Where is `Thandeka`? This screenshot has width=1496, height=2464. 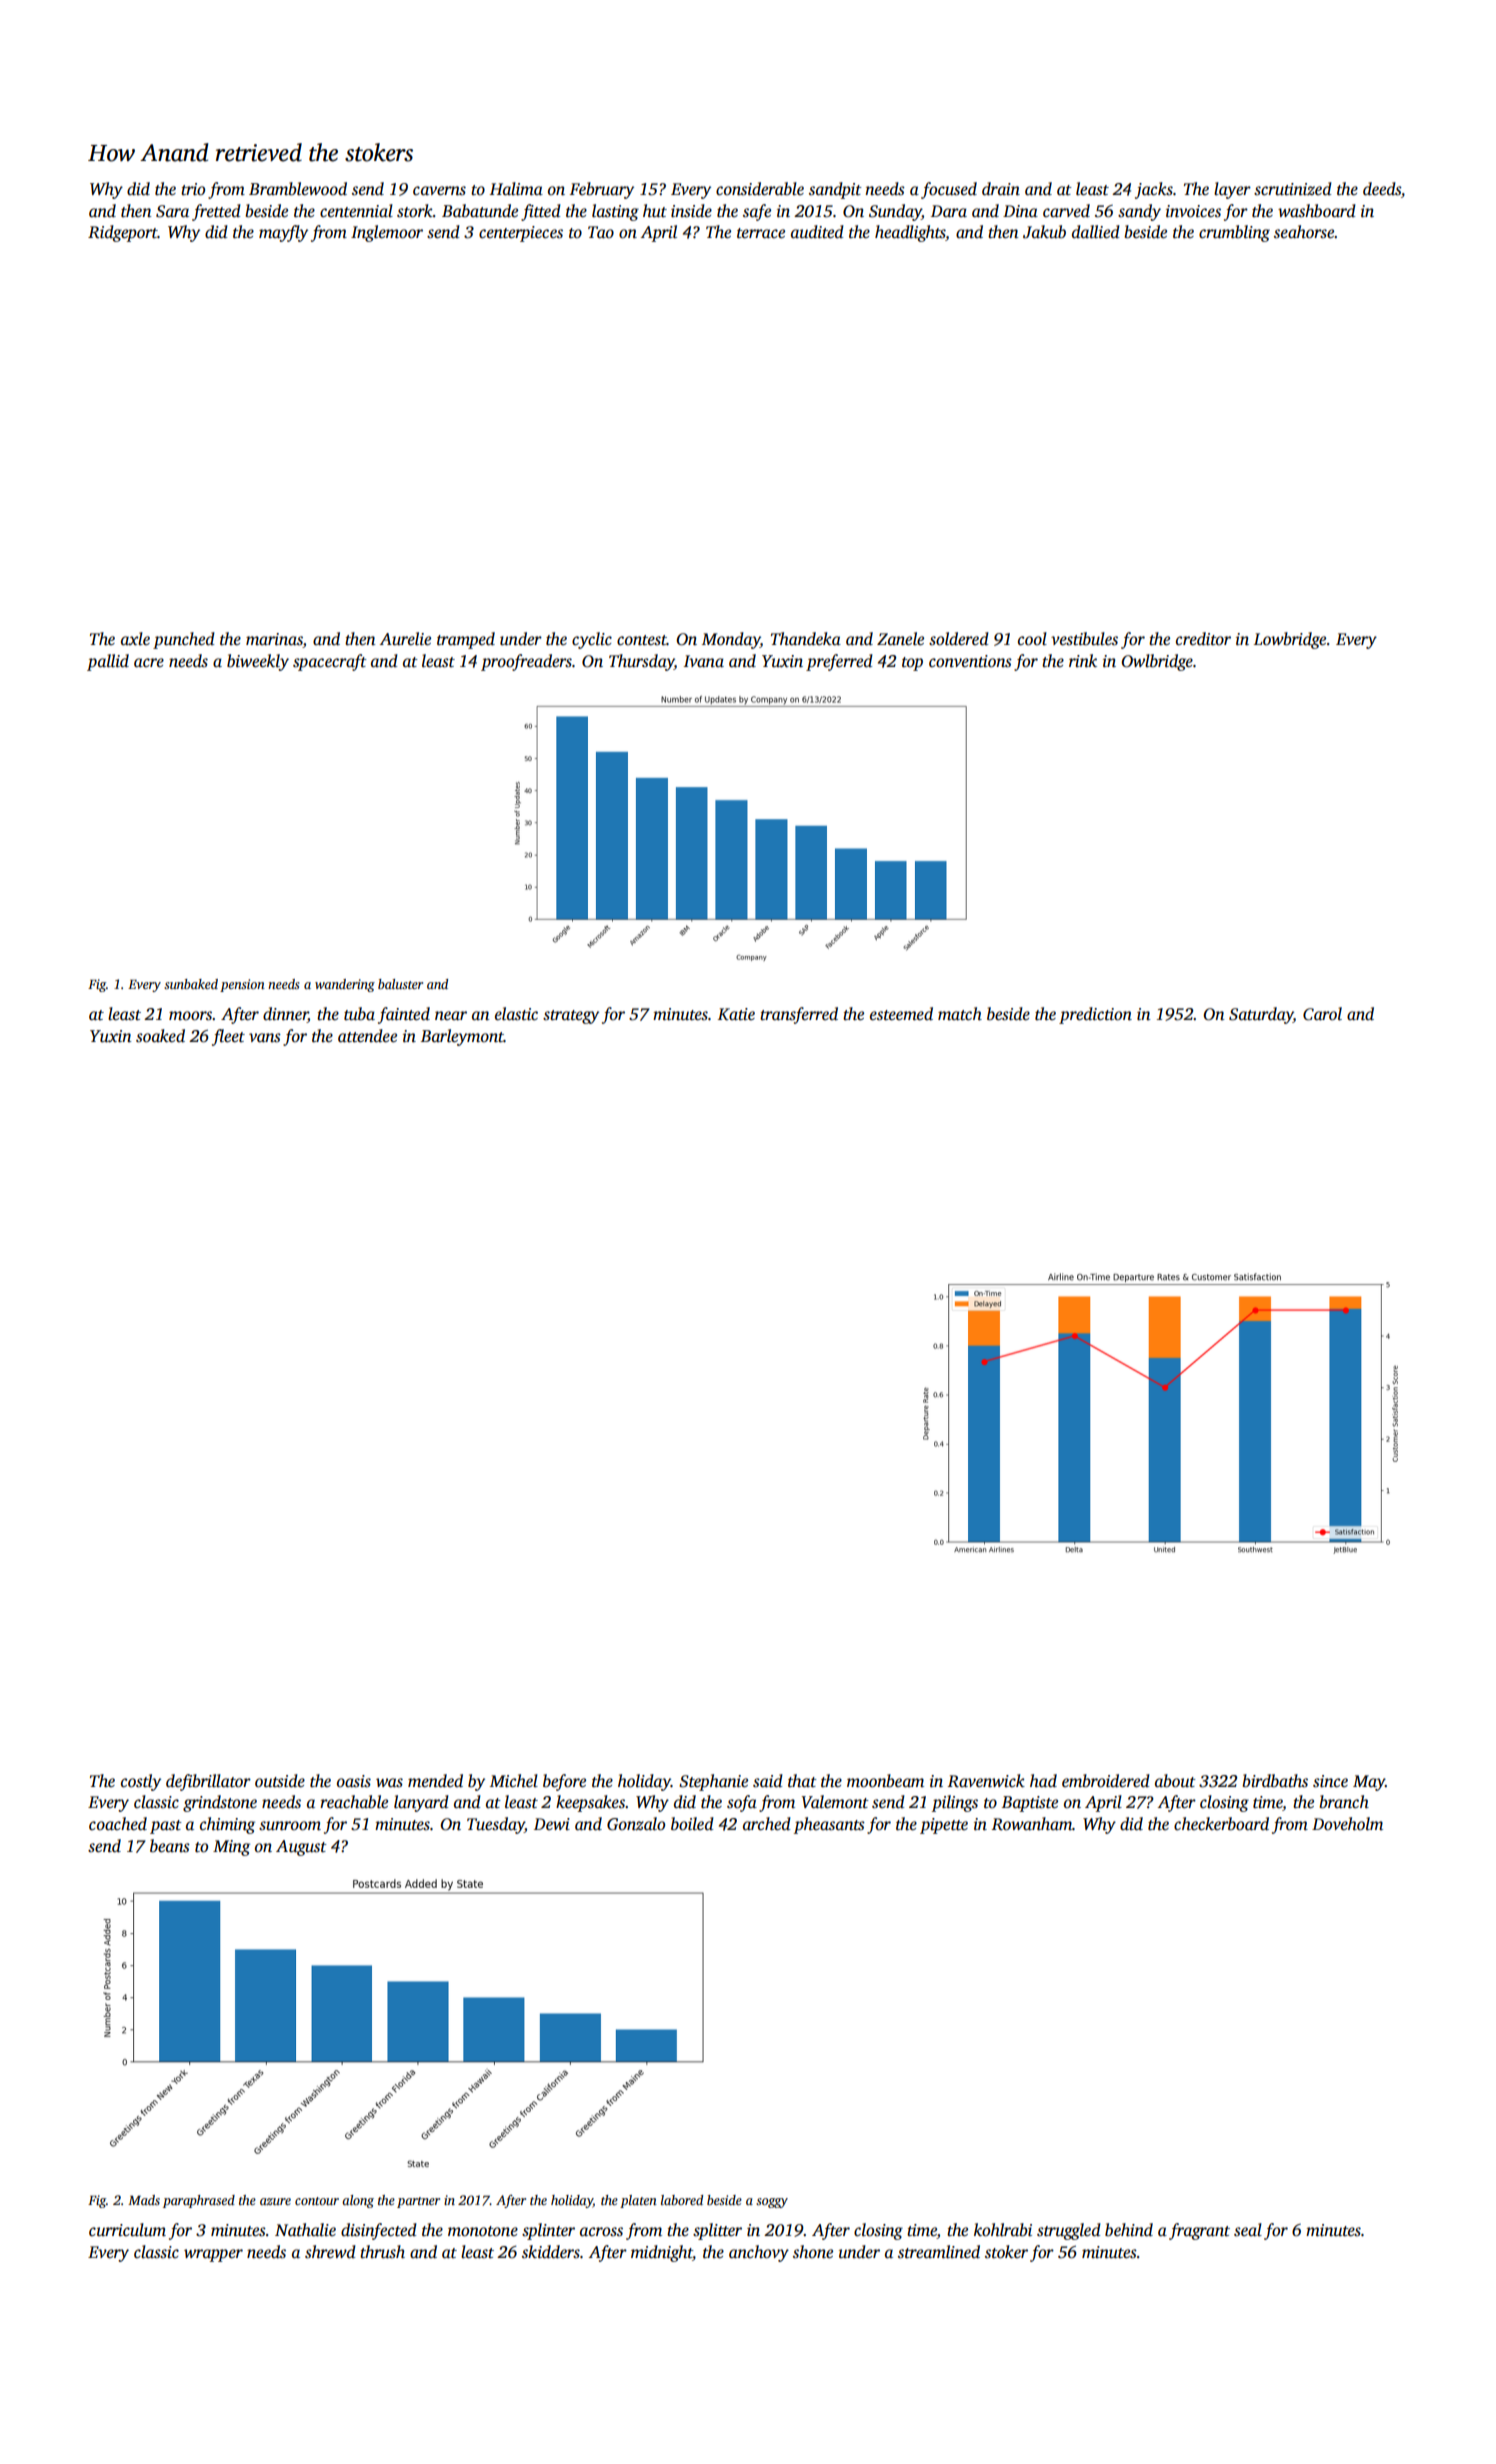
Thandeka is located at coordinates (806, 639).
